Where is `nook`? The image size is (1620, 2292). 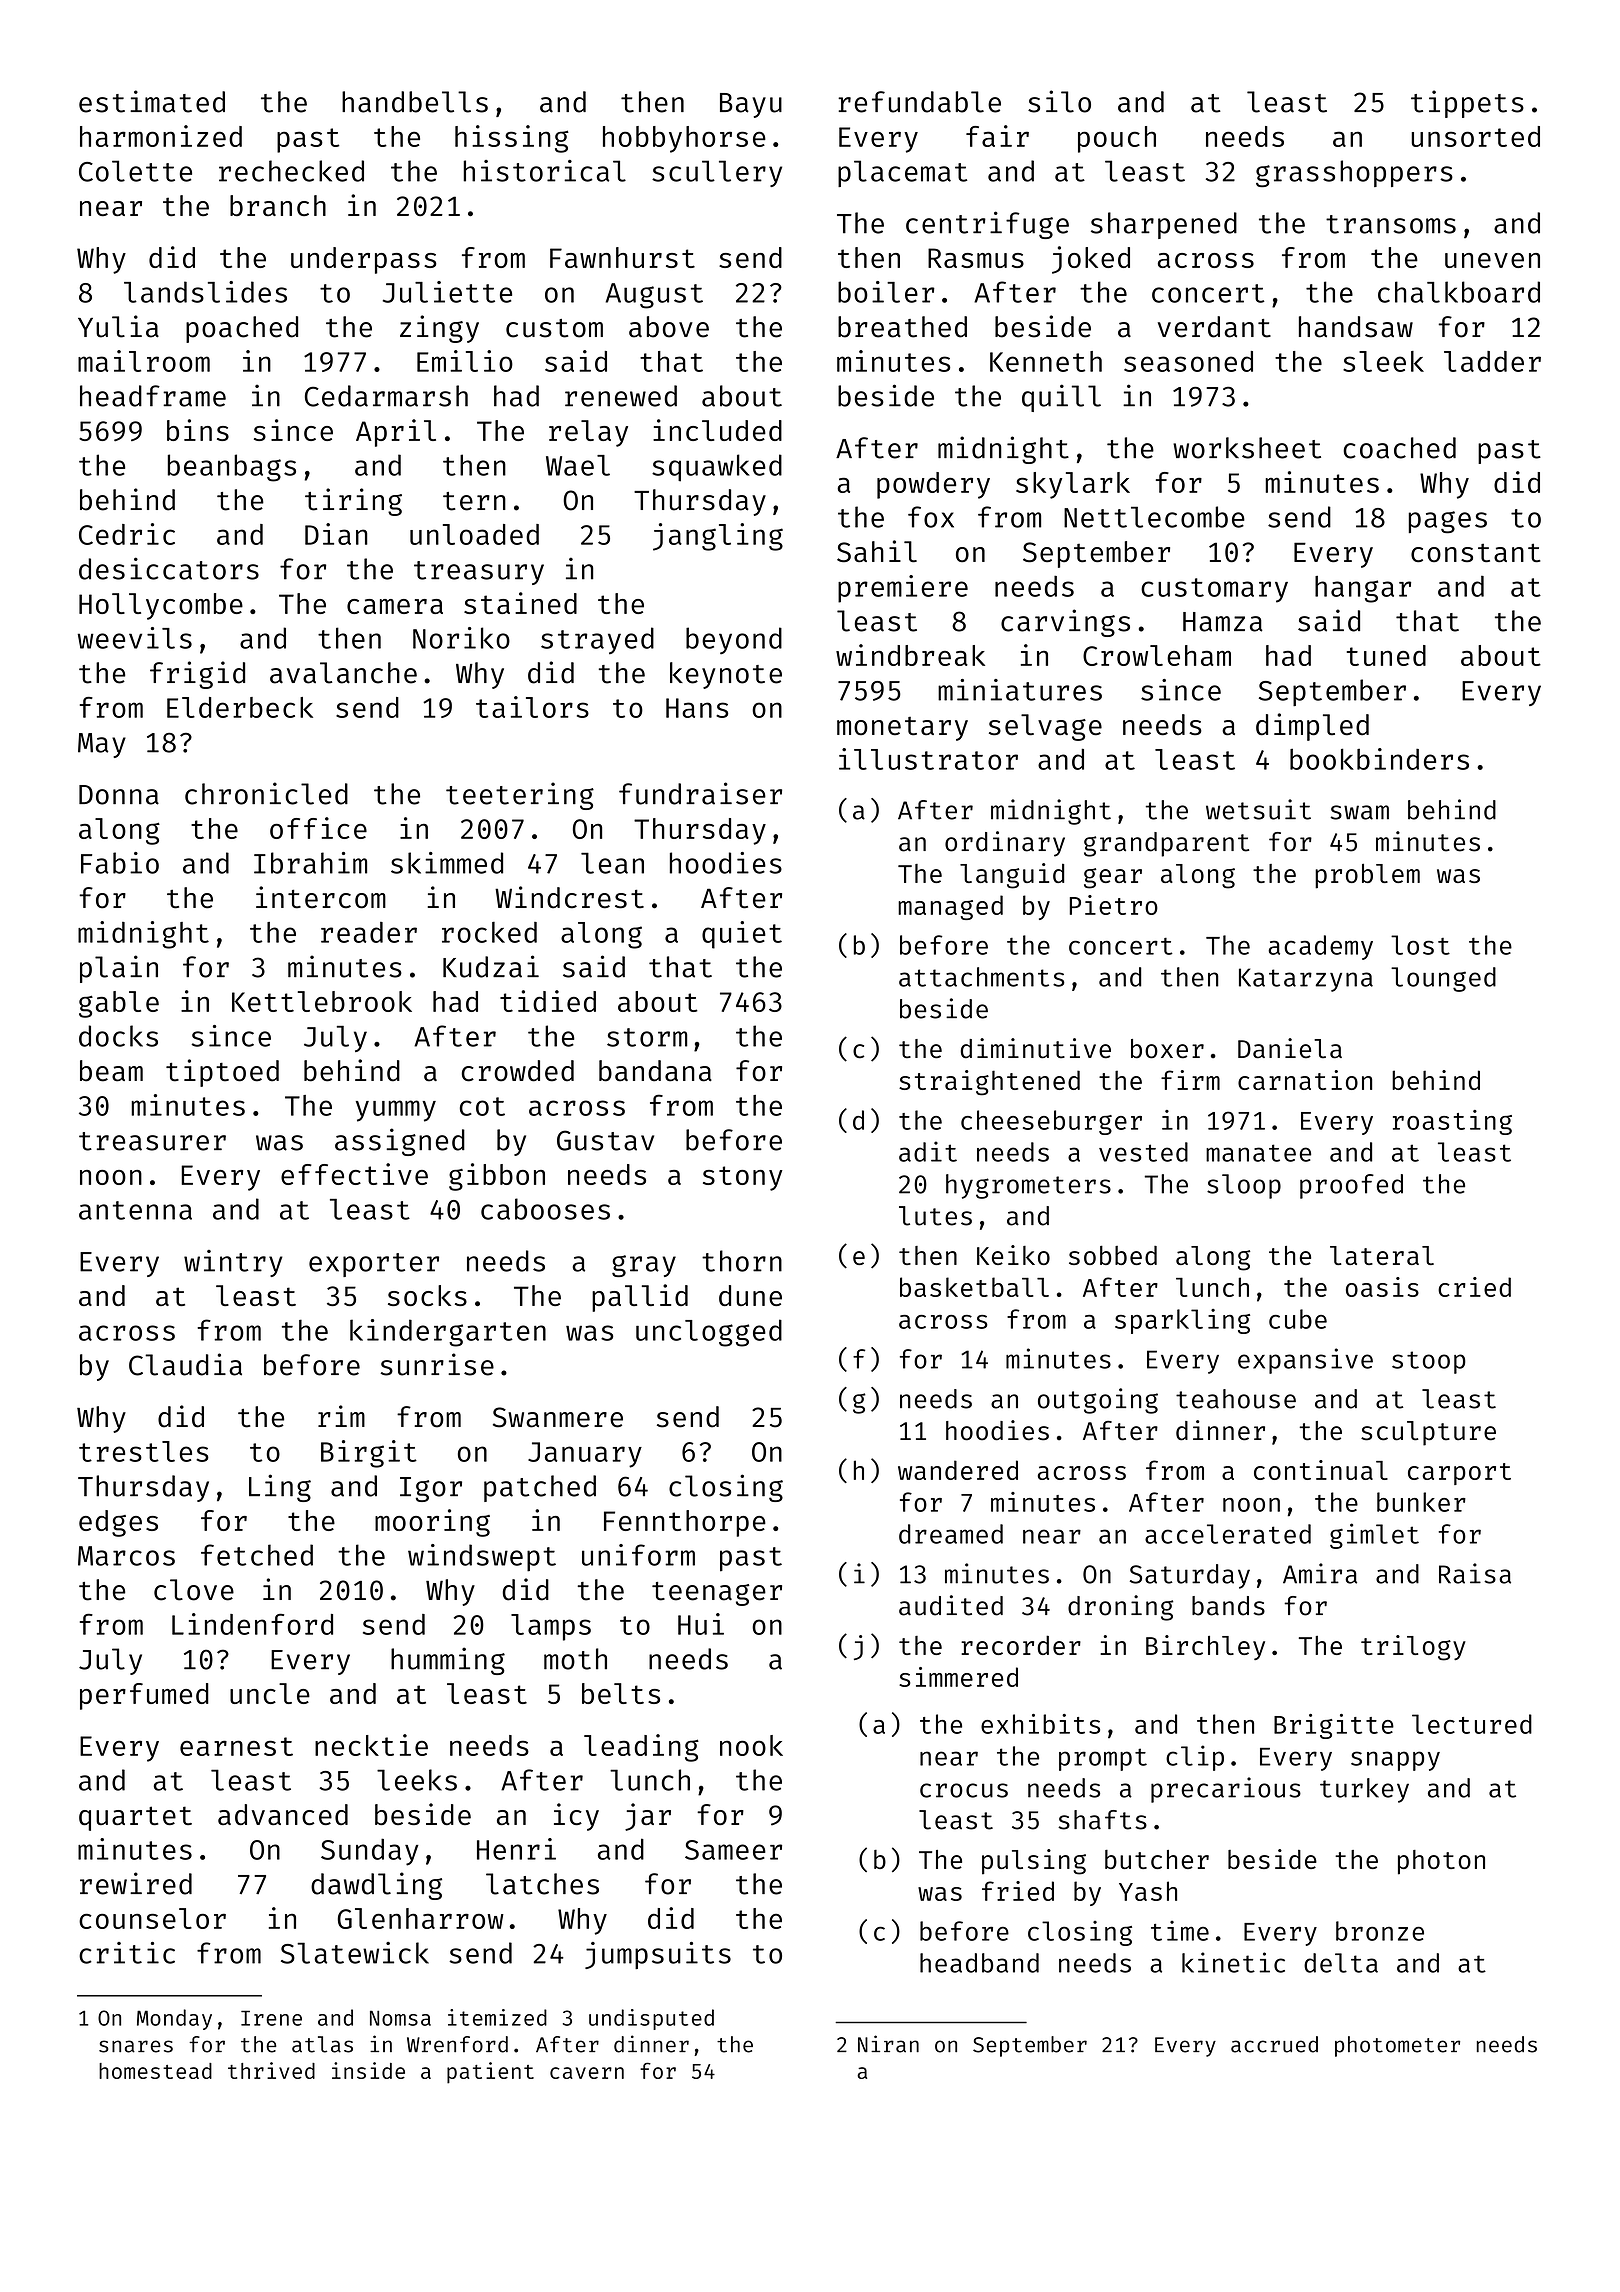
nook is located at coordinates (751, 1745).
